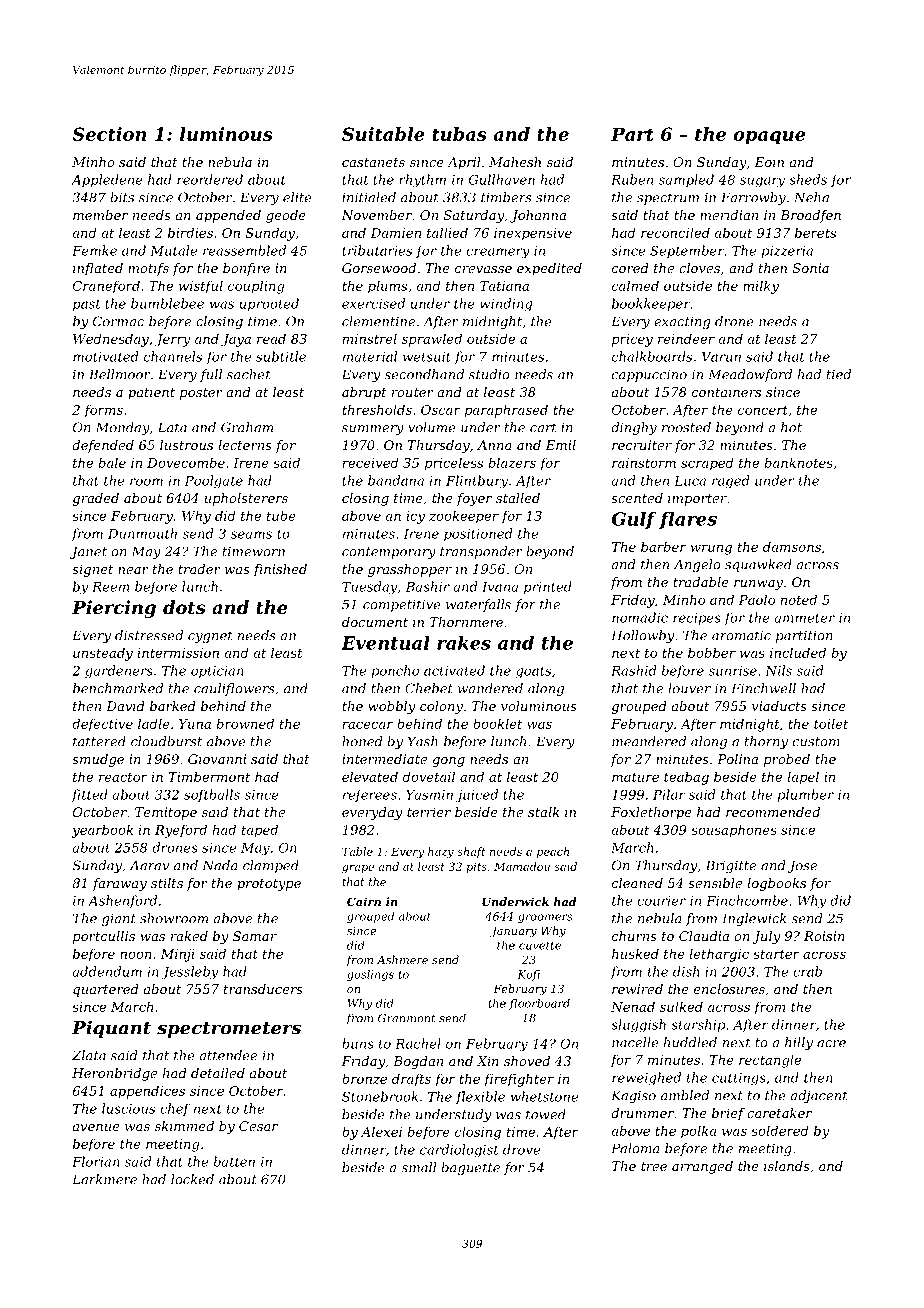  I want to click on wrung, so click(711, 549).
